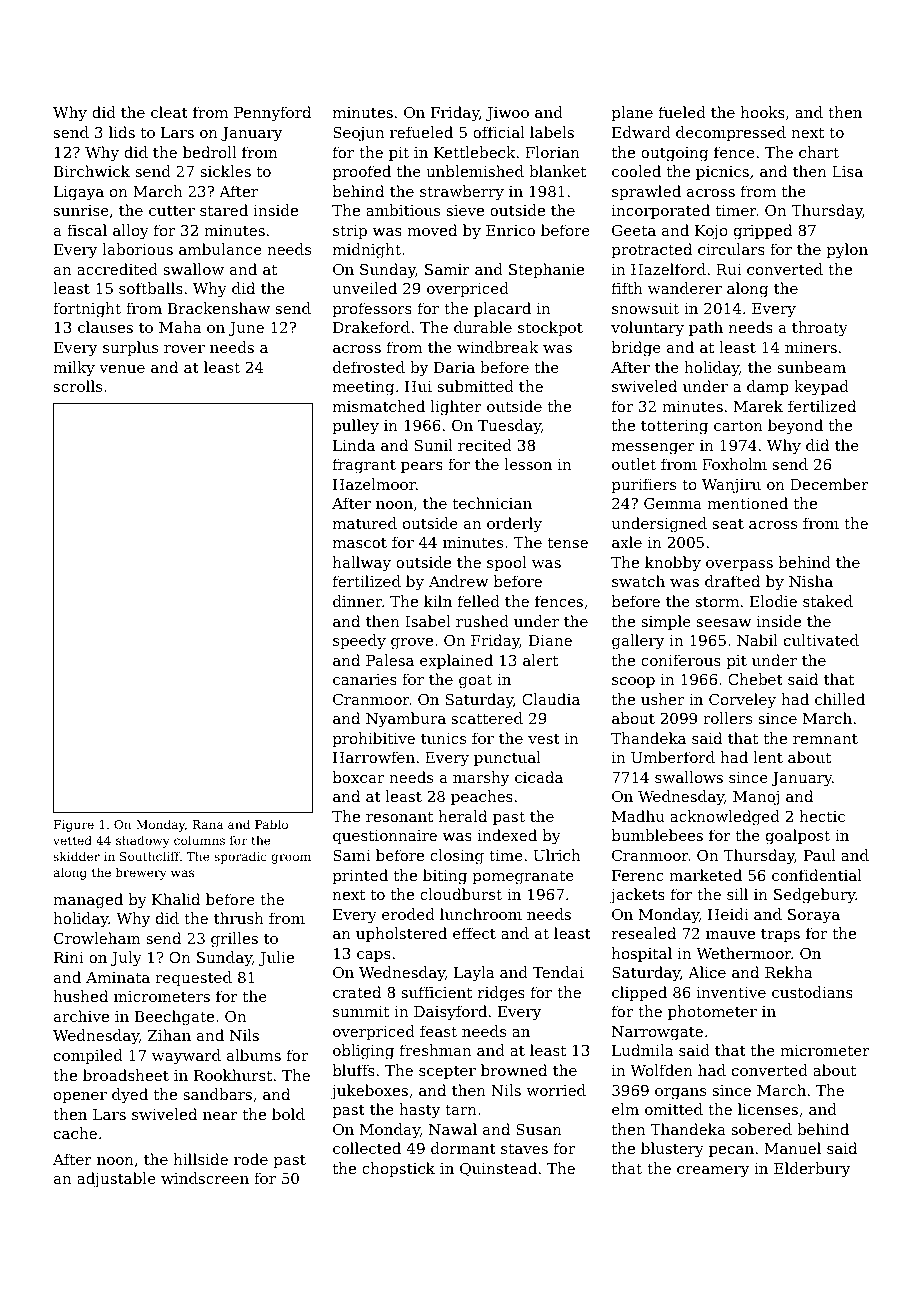  Describe the element at coordinates (74, 826) in the screenshot. I see `Figure` at that location.
